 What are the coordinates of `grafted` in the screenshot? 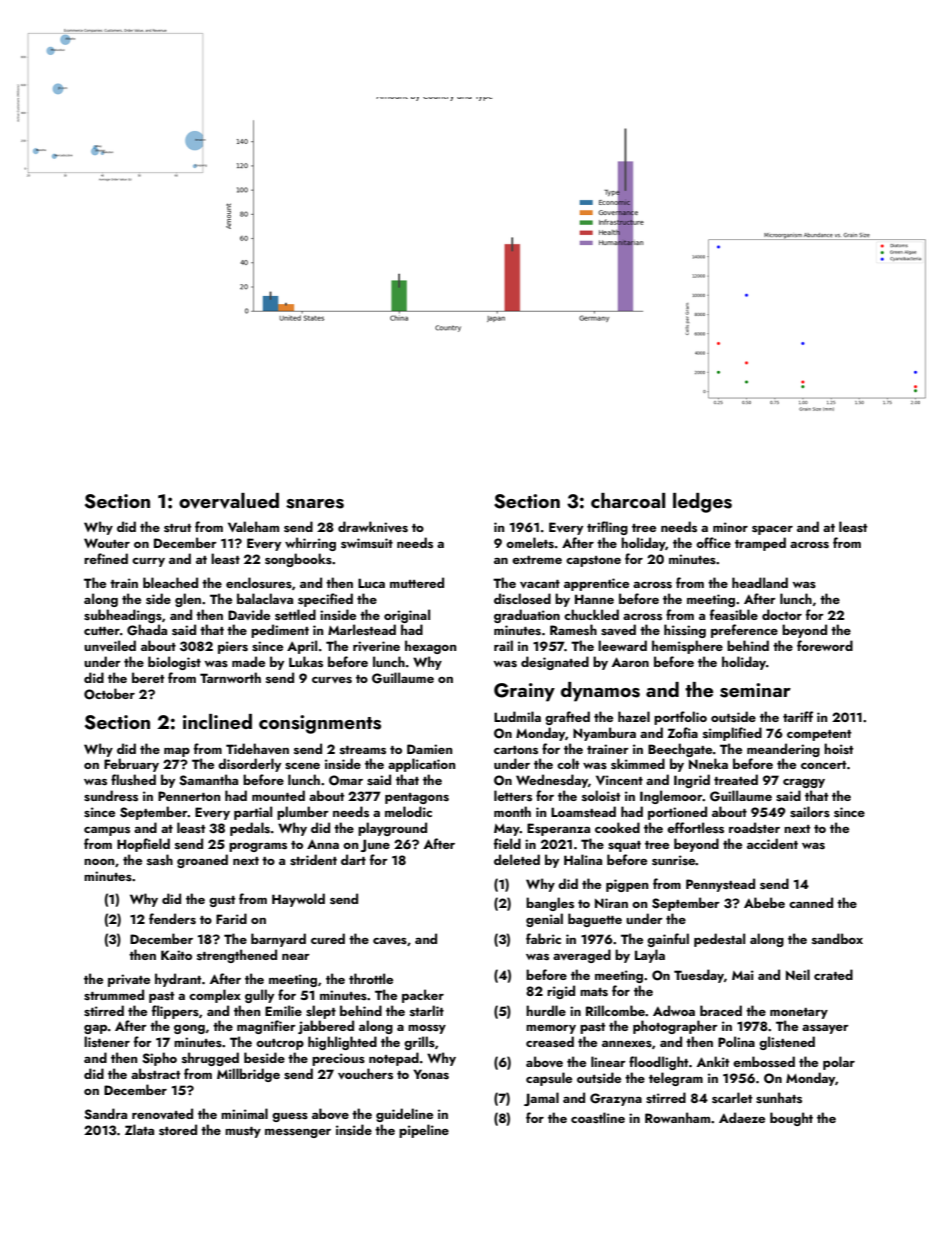 It's located at (567, 718).
